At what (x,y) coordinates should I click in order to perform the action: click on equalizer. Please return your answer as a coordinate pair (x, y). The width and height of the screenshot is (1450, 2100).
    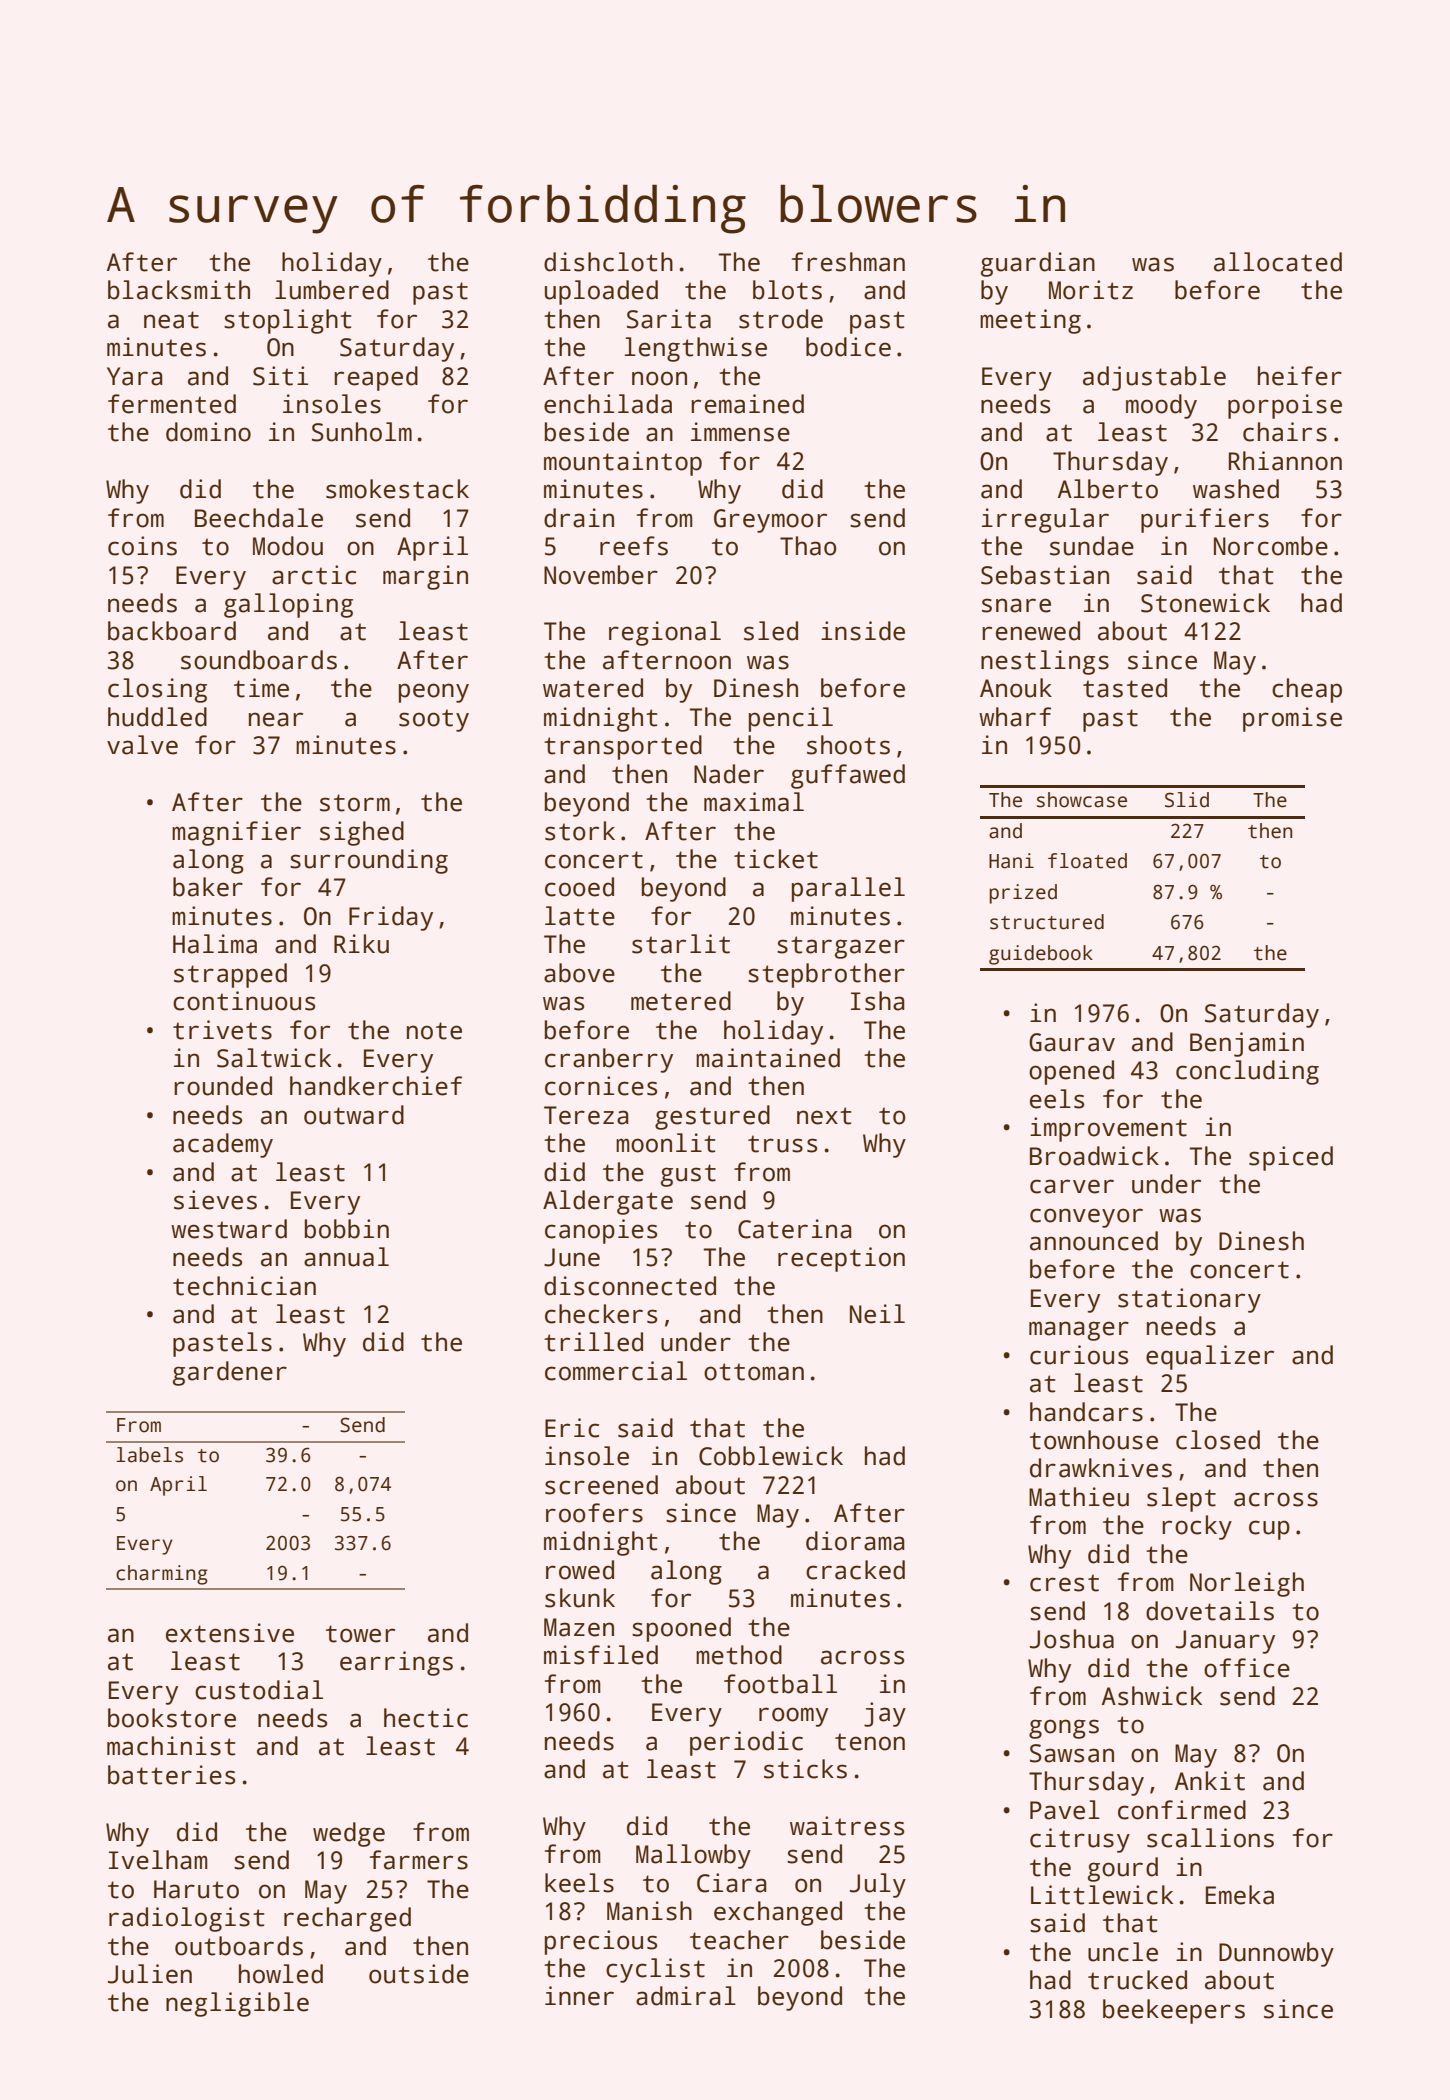
    Looking at the image, I should click on (1210, 1357).
